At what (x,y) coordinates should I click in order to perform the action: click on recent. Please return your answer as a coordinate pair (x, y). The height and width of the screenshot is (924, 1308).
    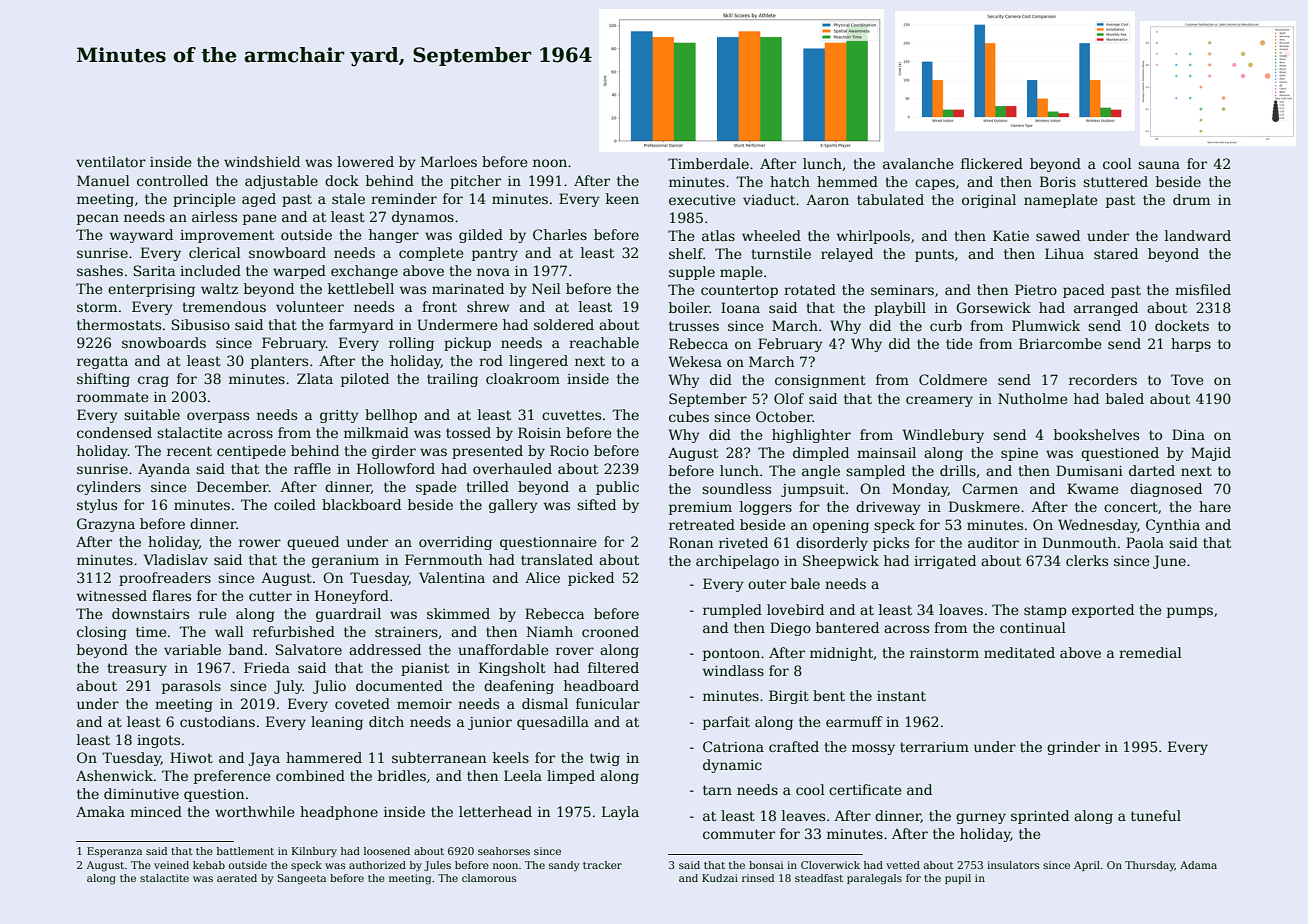
    Looking at the image, I should click on (189, 451).
